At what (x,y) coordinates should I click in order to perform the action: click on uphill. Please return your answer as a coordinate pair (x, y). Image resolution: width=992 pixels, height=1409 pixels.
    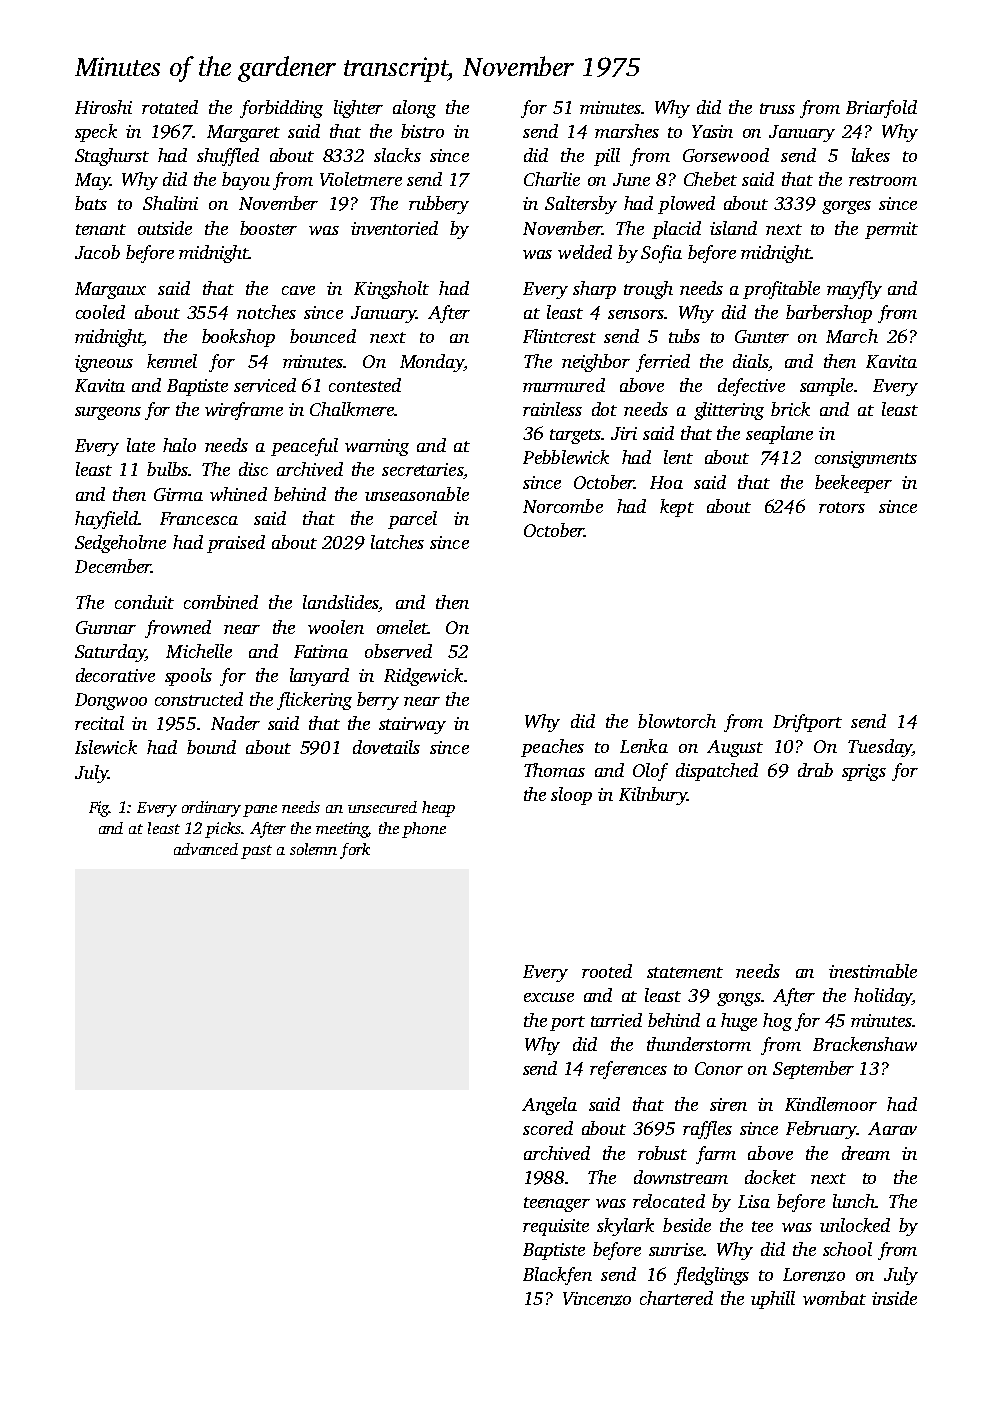
    Looking at the image, I should click on (773, 1300).
